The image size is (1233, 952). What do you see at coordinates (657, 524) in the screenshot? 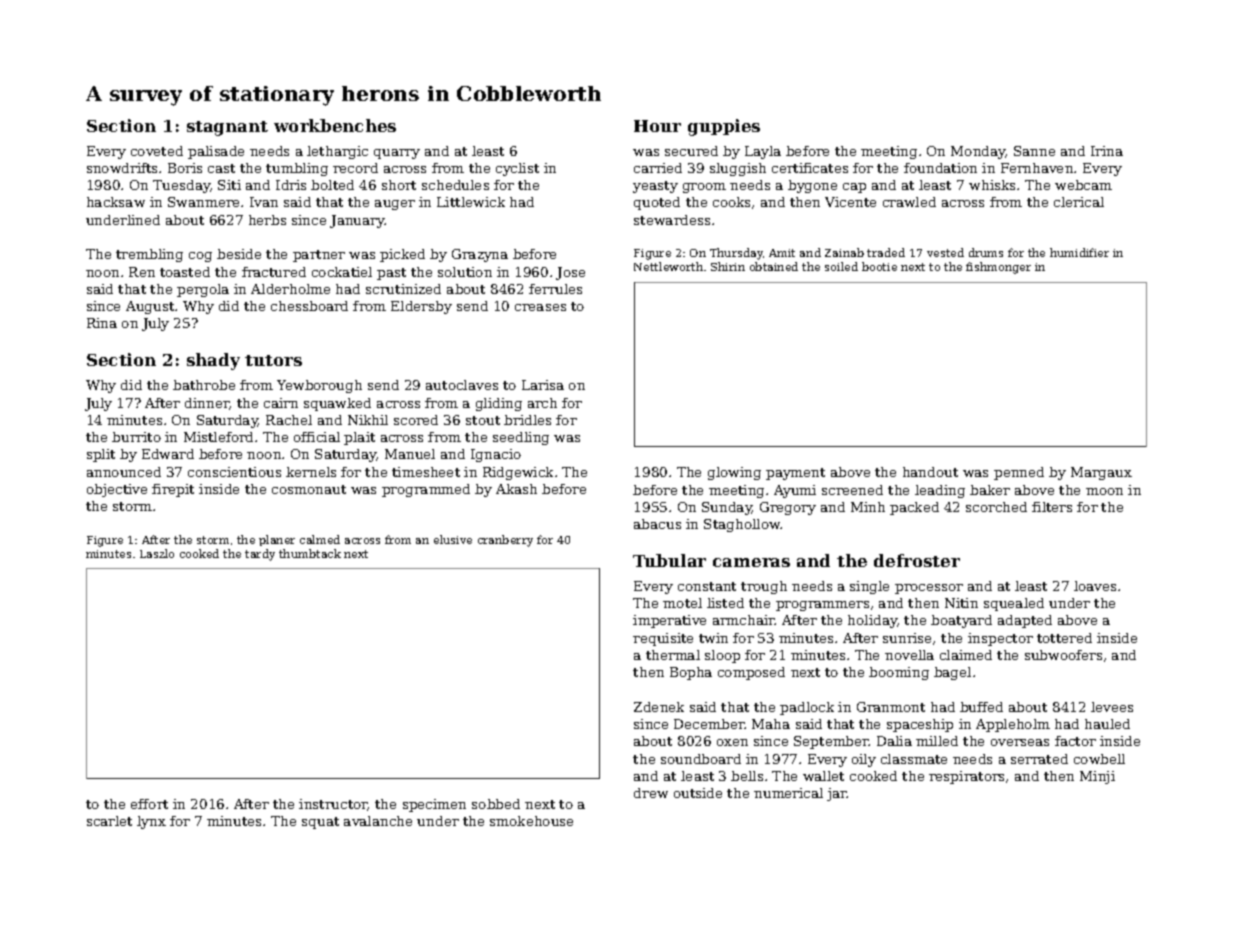
I see `abacus` at bounding box center [657, 524].
